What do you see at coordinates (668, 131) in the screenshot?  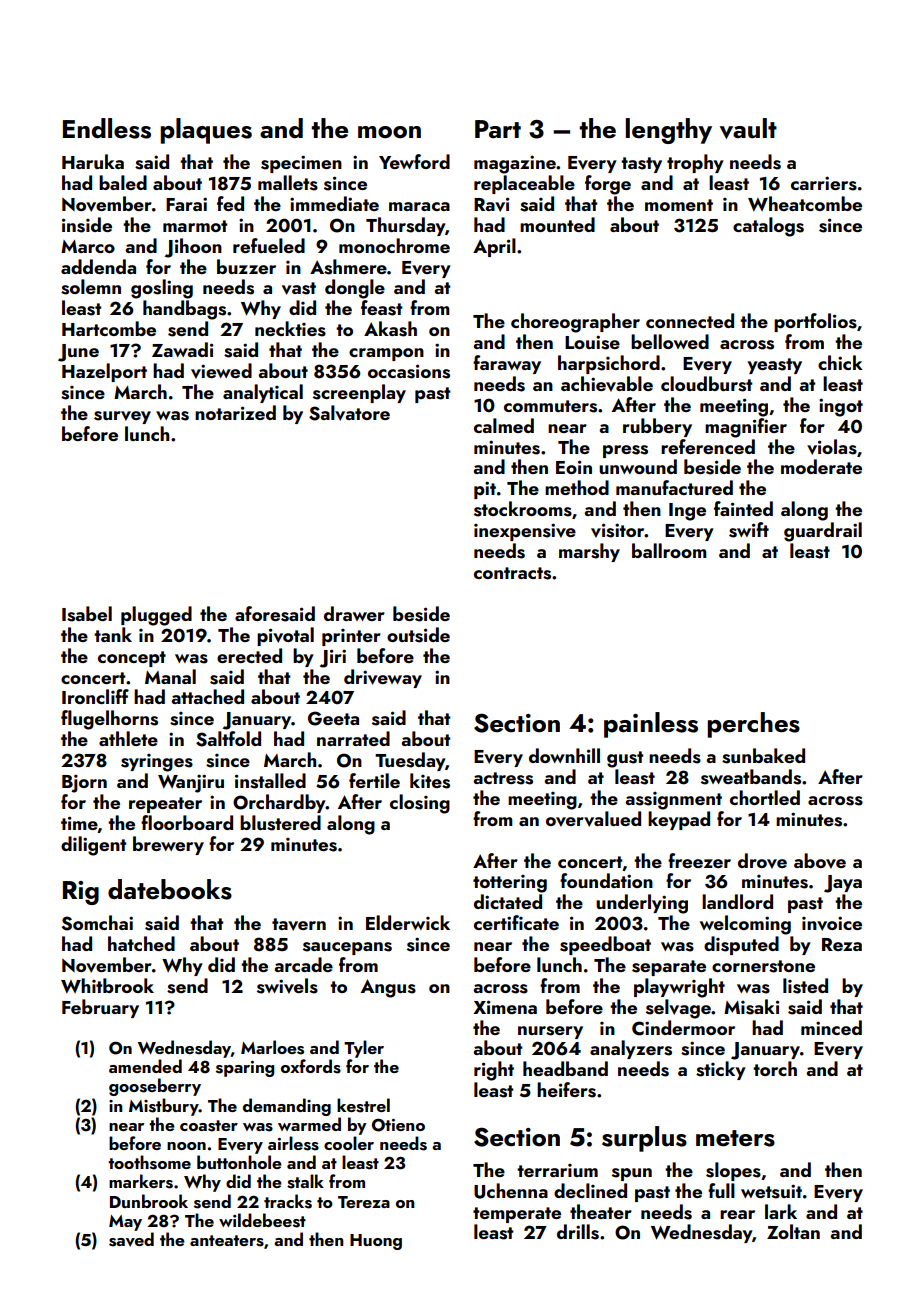 I see `lengthy` at bounding box center [668, 131].
